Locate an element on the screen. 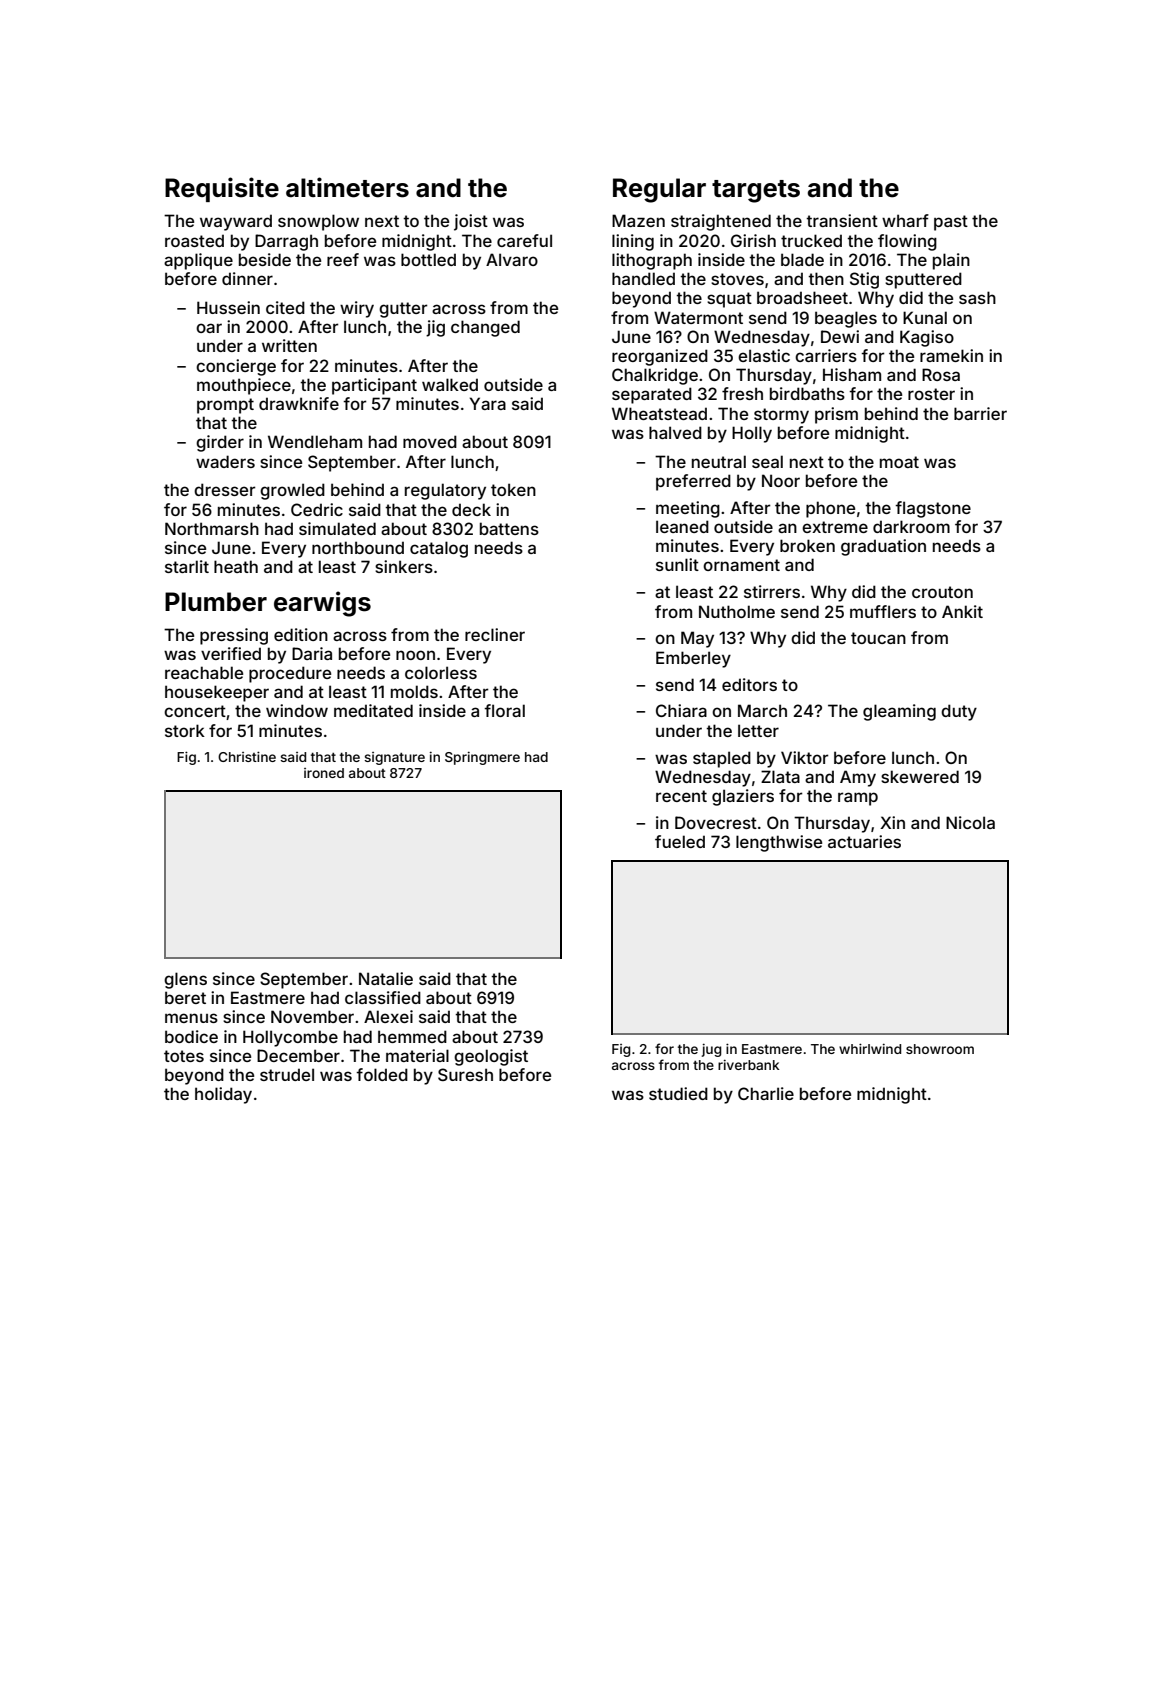  joist is located at coordinates (471, 222).
